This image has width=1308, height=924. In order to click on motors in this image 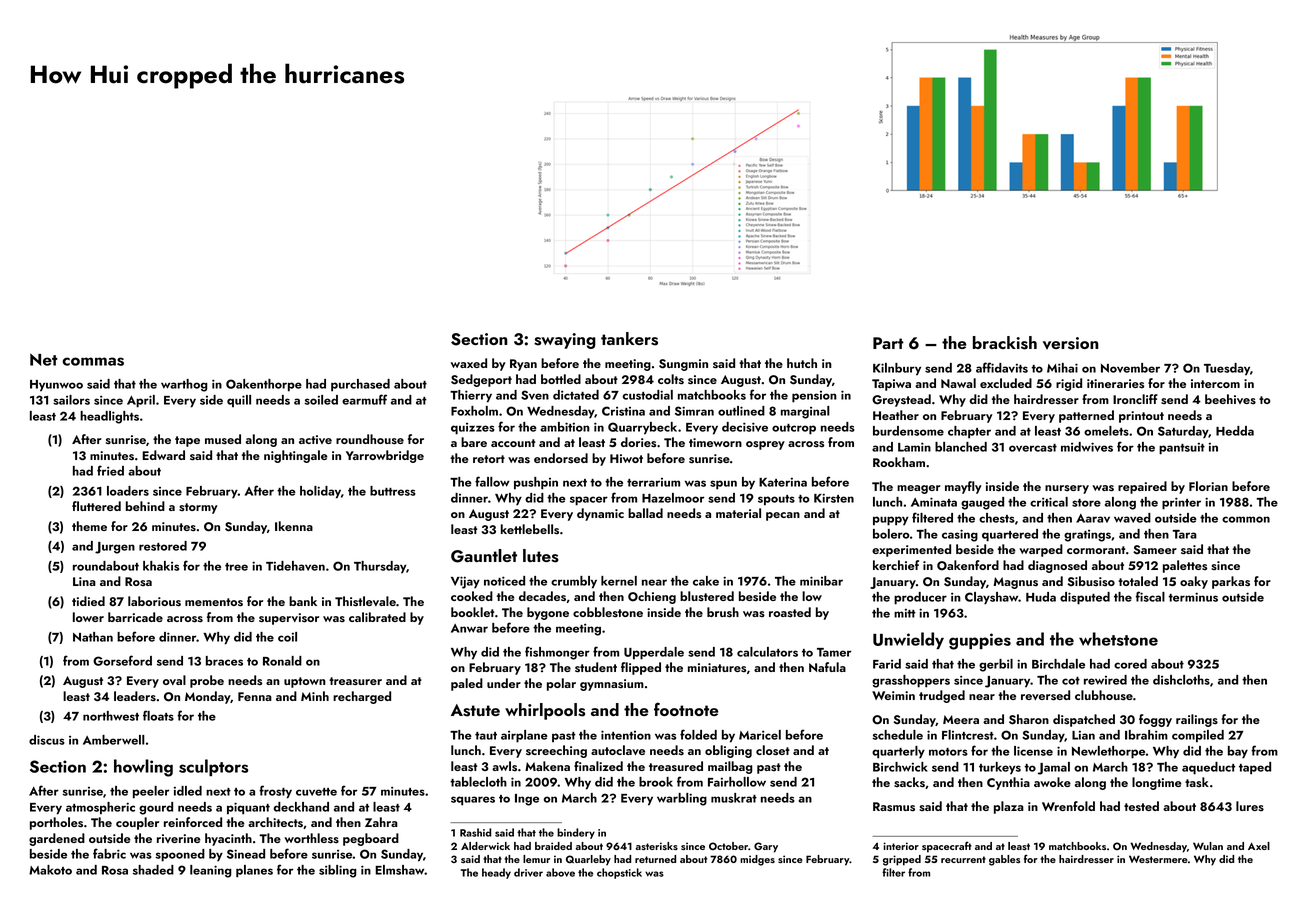, I will do `click(948, 752)`.
